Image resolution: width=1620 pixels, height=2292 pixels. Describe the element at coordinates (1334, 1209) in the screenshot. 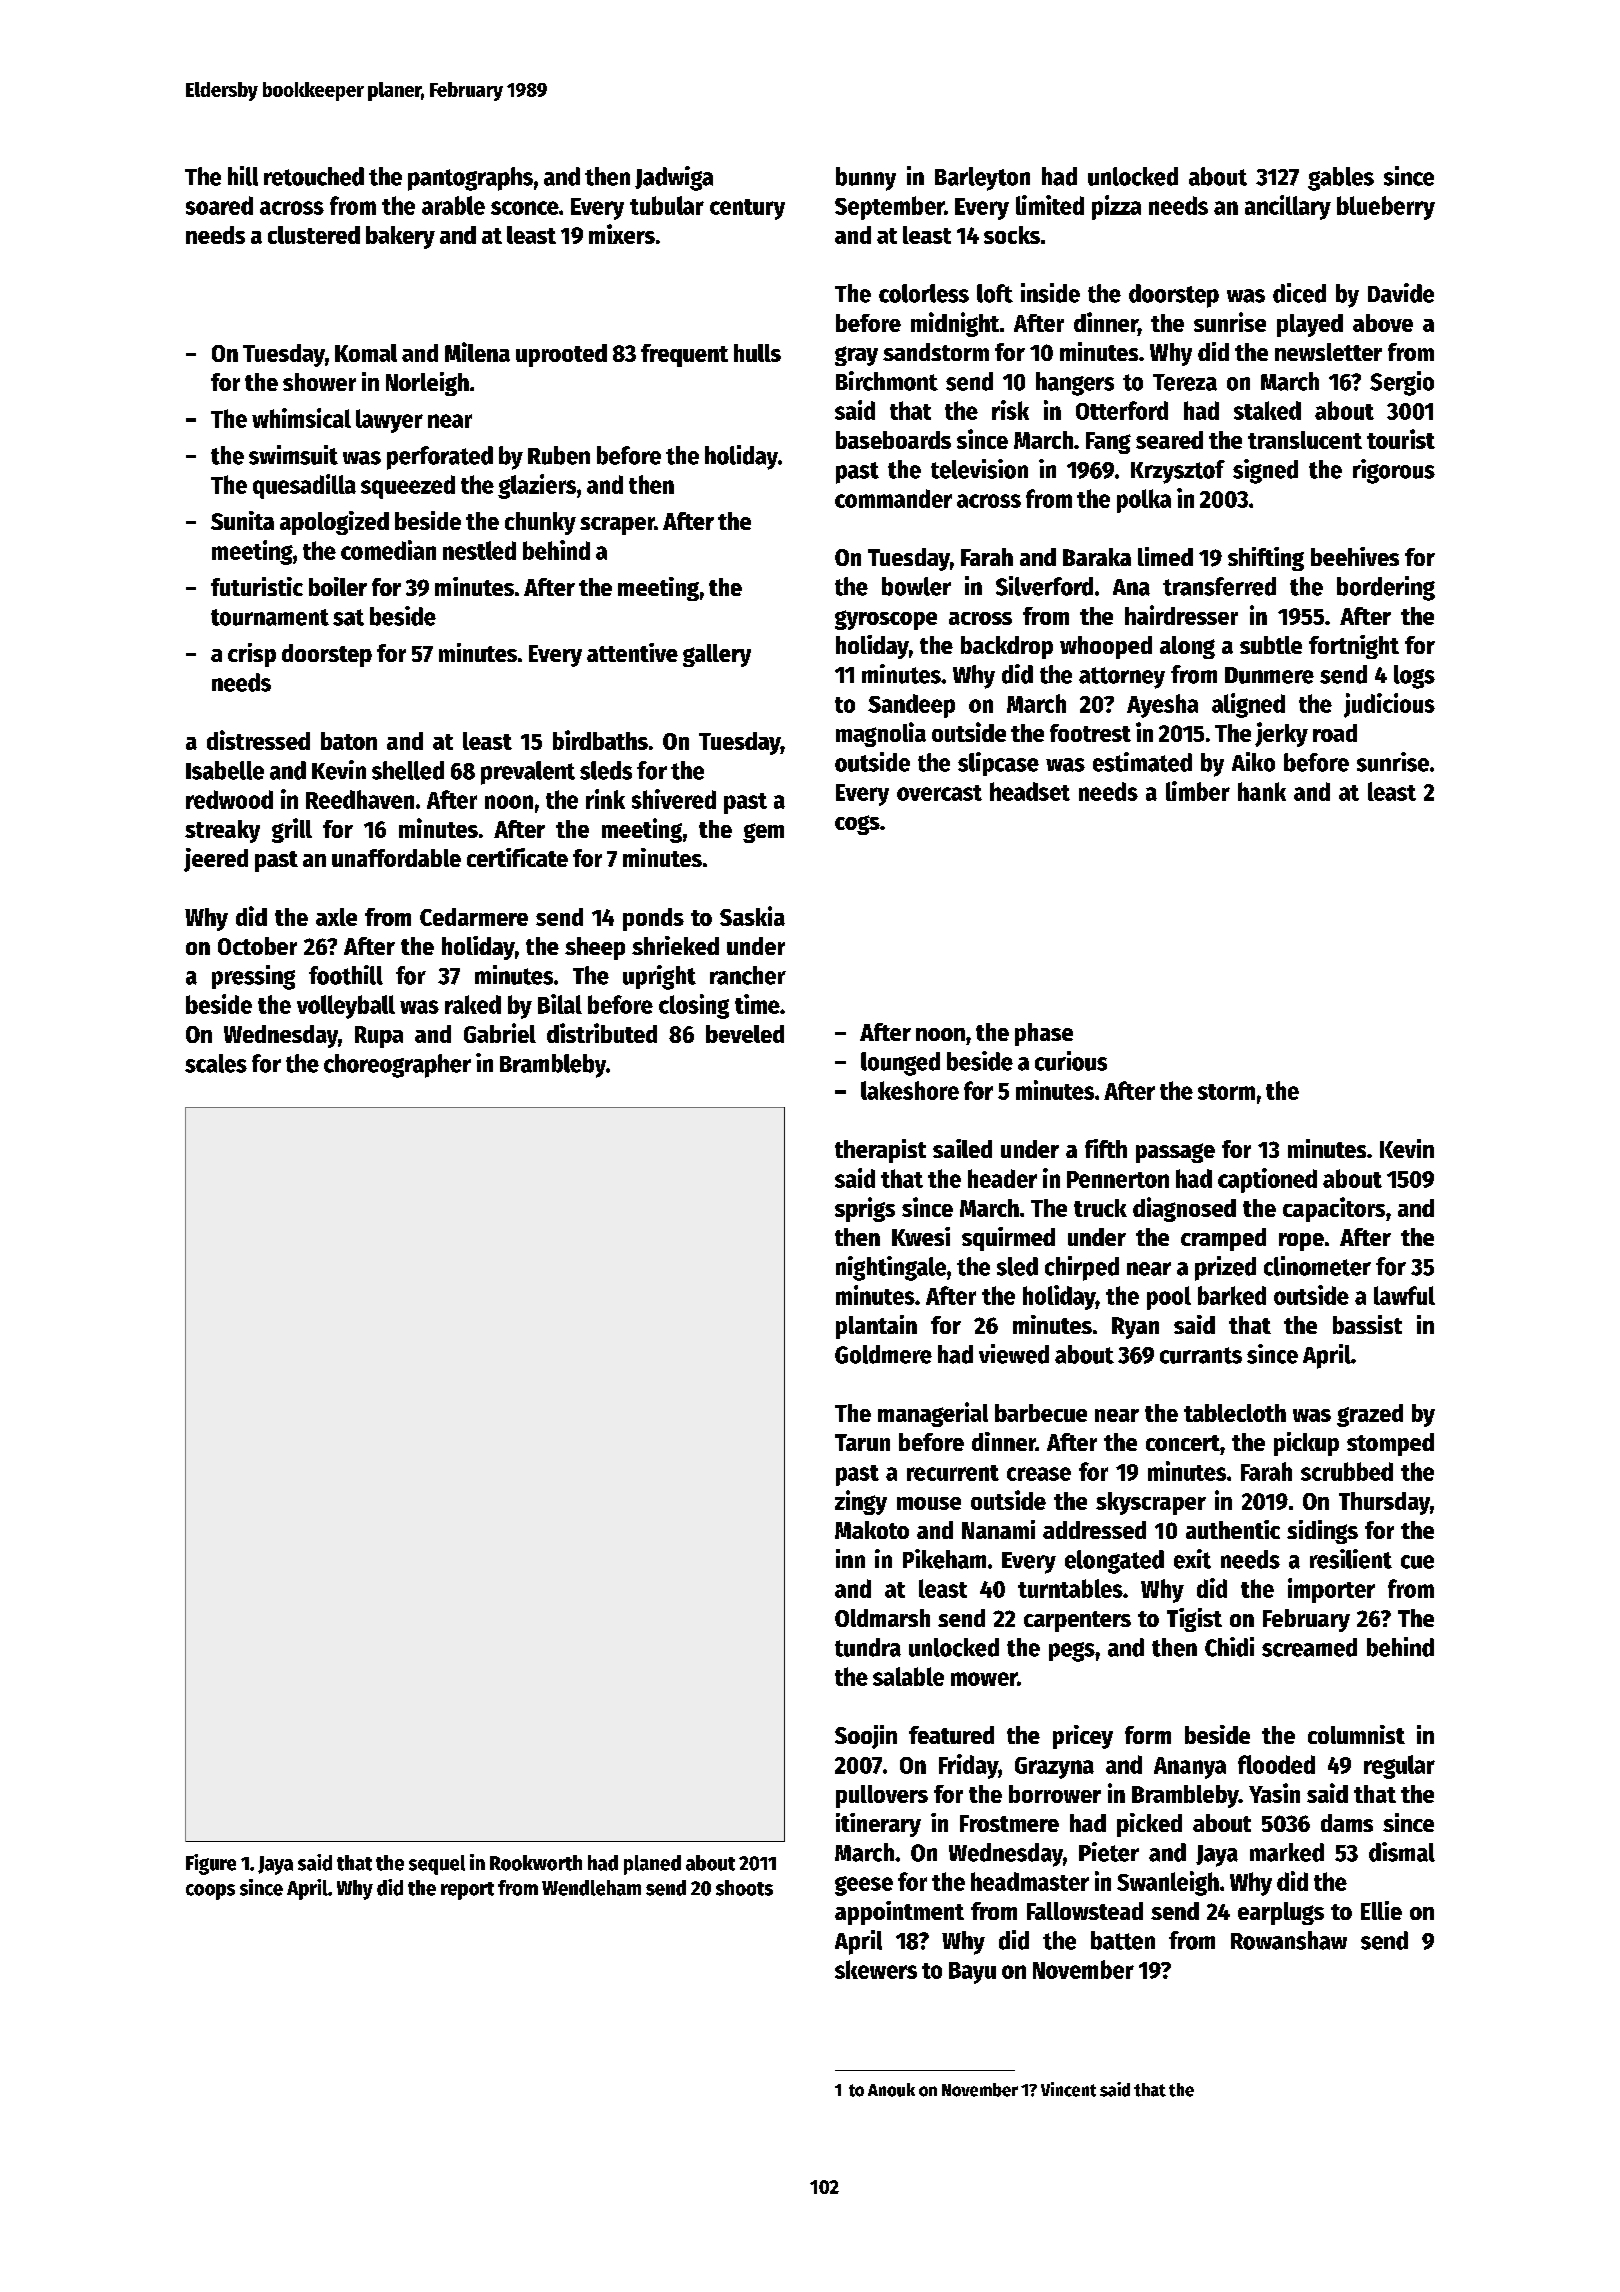

I see `capacitors` at that location.
